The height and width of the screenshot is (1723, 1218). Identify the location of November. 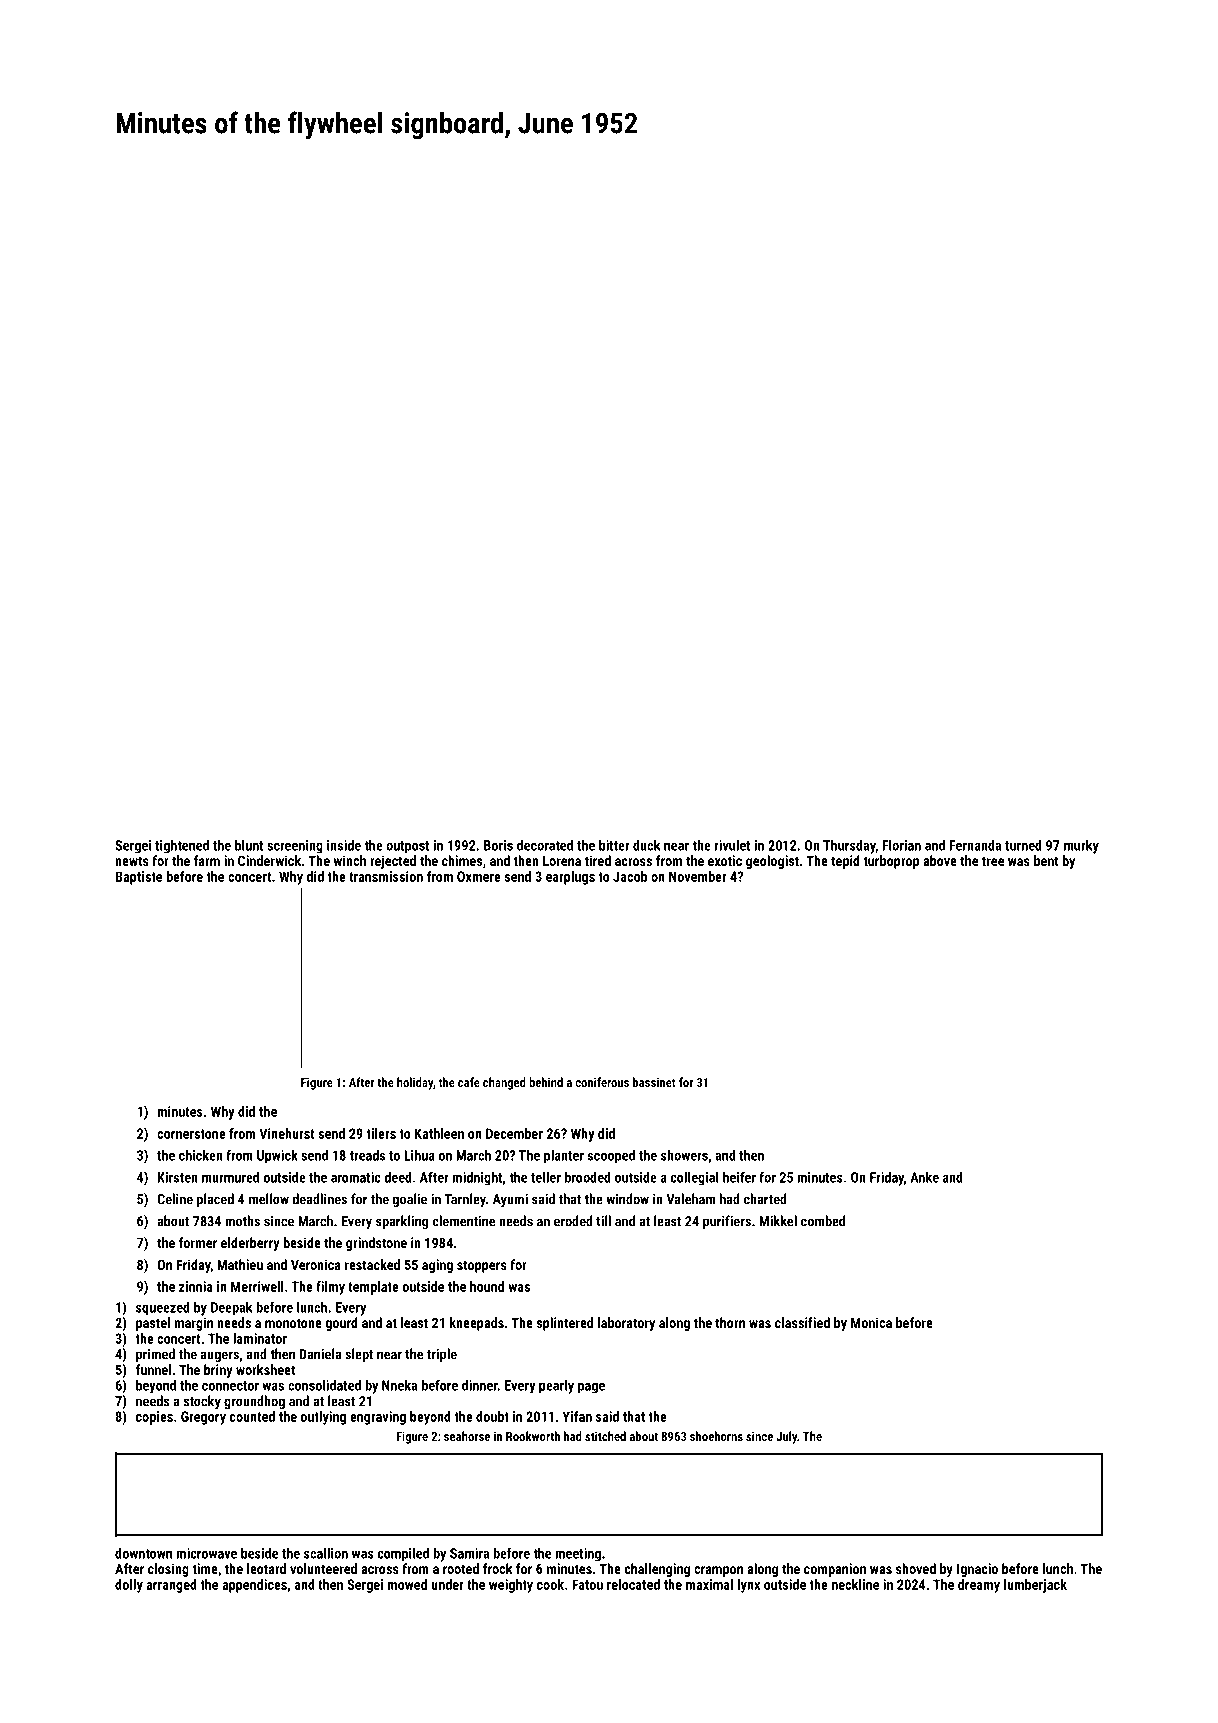
(698, 876).
